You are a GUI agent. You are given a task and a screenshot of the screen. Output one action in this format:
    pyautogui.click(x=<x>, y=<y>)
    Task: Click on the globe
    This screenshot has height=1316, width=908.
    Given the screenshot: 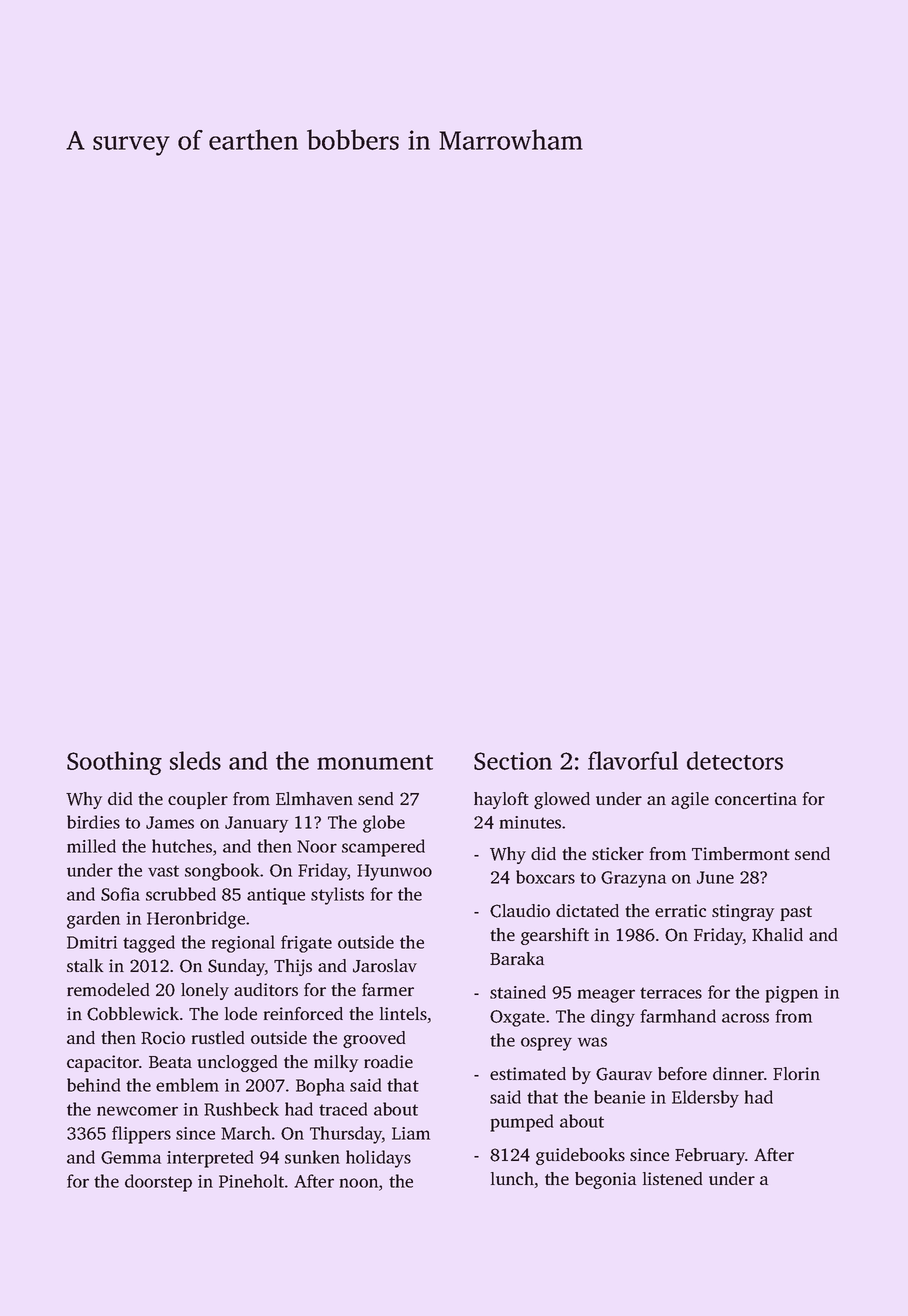 What is the action you would take?
    pyautogui.click(x=384, y=824)
